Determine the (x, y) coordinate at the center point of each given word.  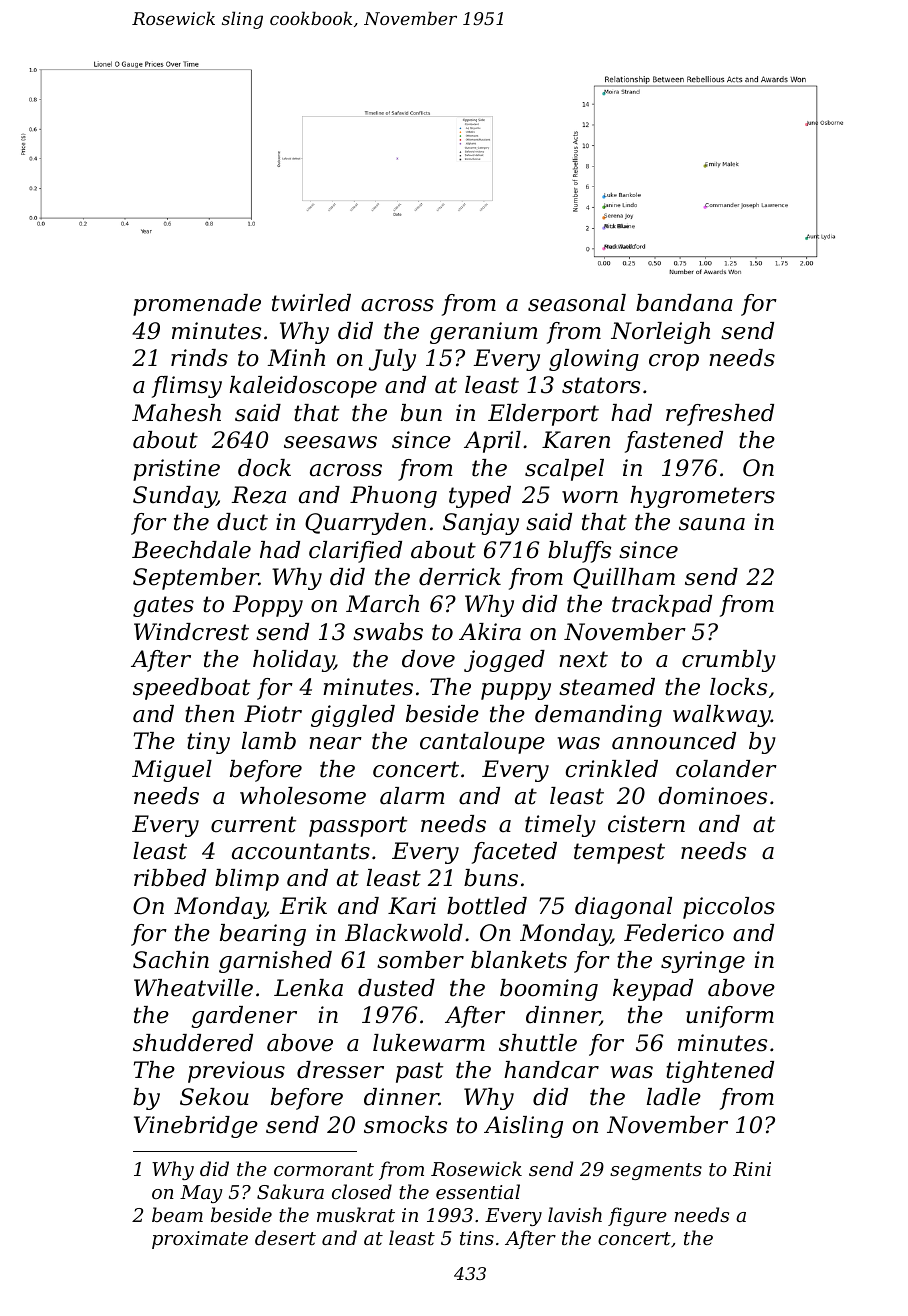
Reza (258, 495)
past (419, 1072)
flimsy (187, 387)
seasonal (577, 303)
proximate (200, 1240)
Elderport (543, 415)
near (335, 743)
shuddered (193, 1043)
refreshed (720, 415)
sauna (712, 524)
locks (738, 687)
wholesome (303, 796)
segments (656, 1171)
